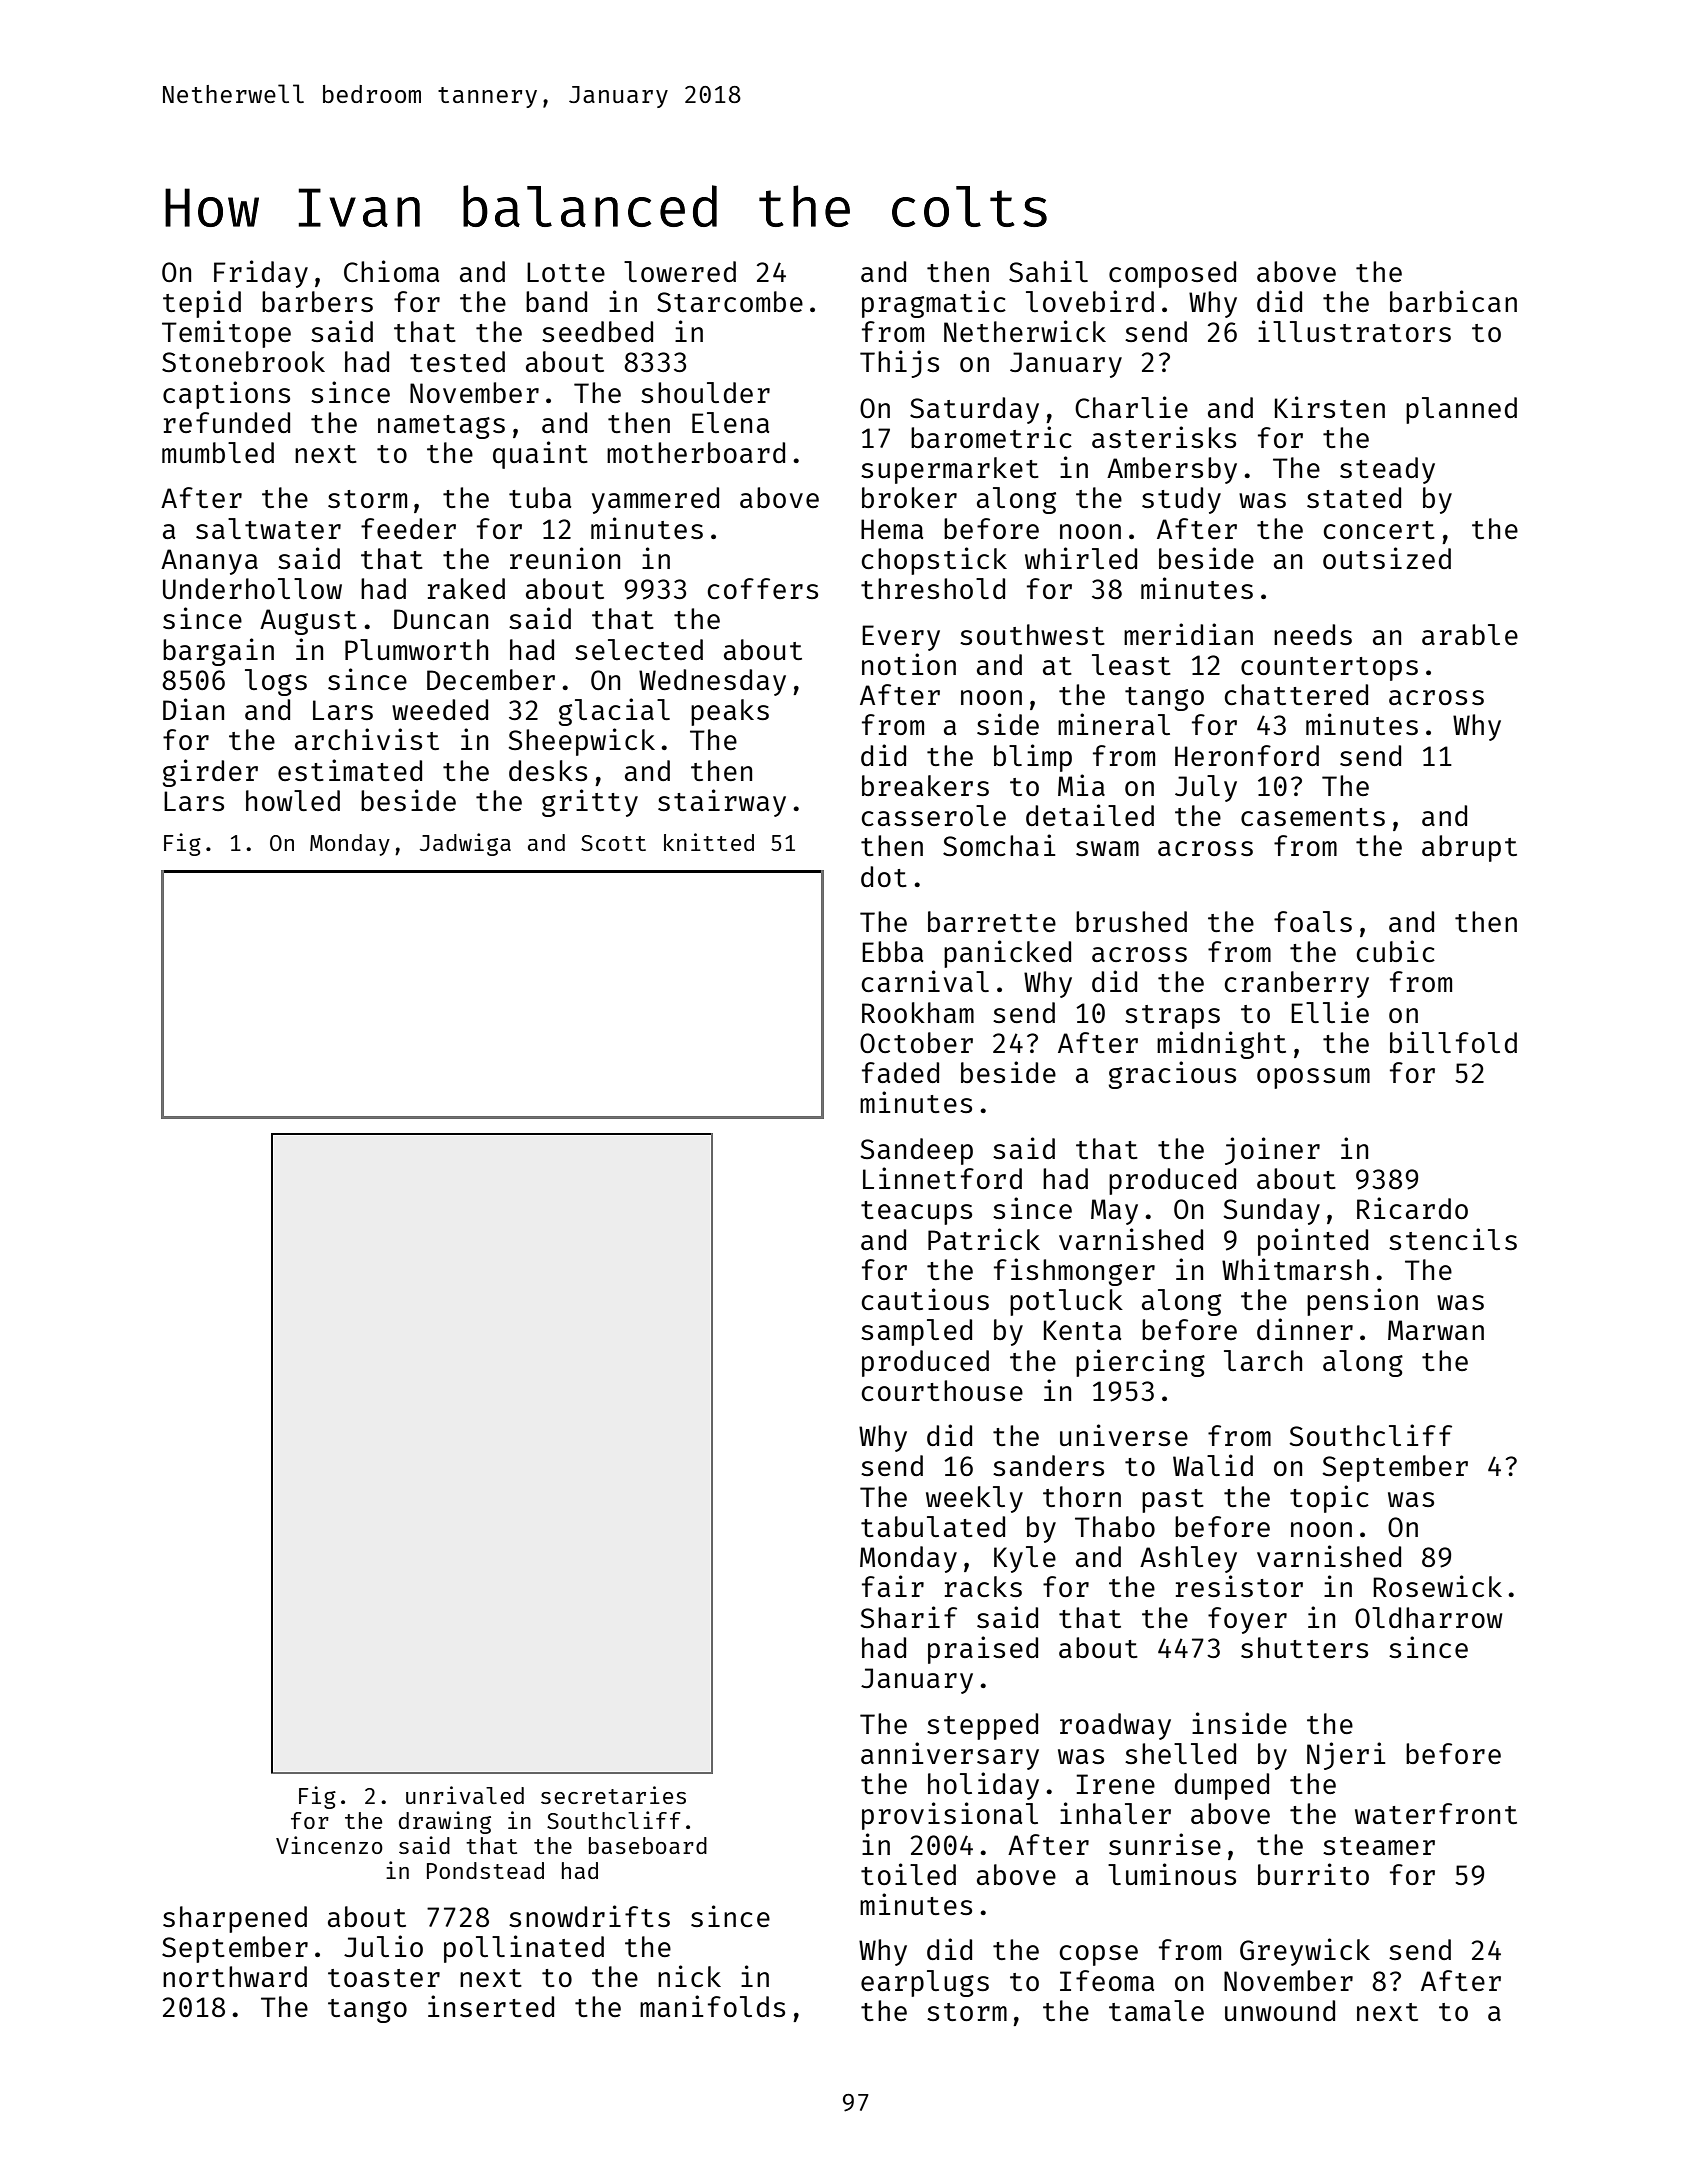  I want to click on unrivaled, so click(465, 1795).
